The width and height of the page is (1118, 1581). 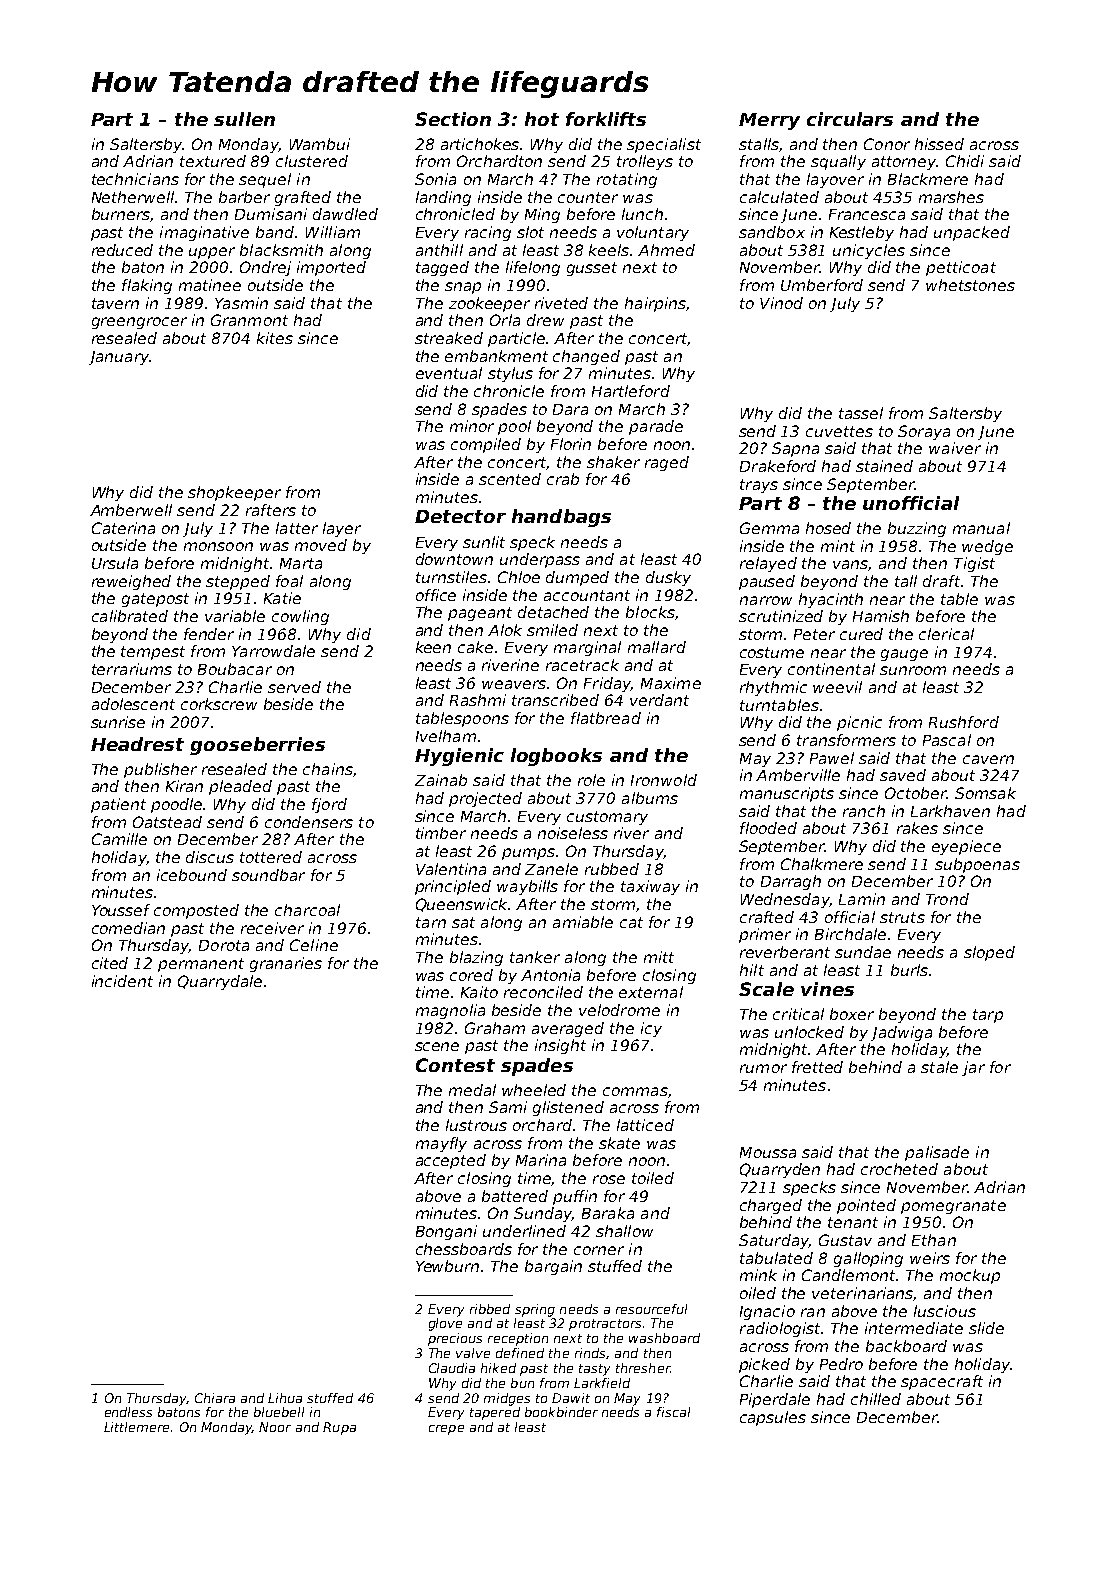 What do you see at coordinates (850, 119) in the page?
I see `circulars` at bounding box center [850, 119].
